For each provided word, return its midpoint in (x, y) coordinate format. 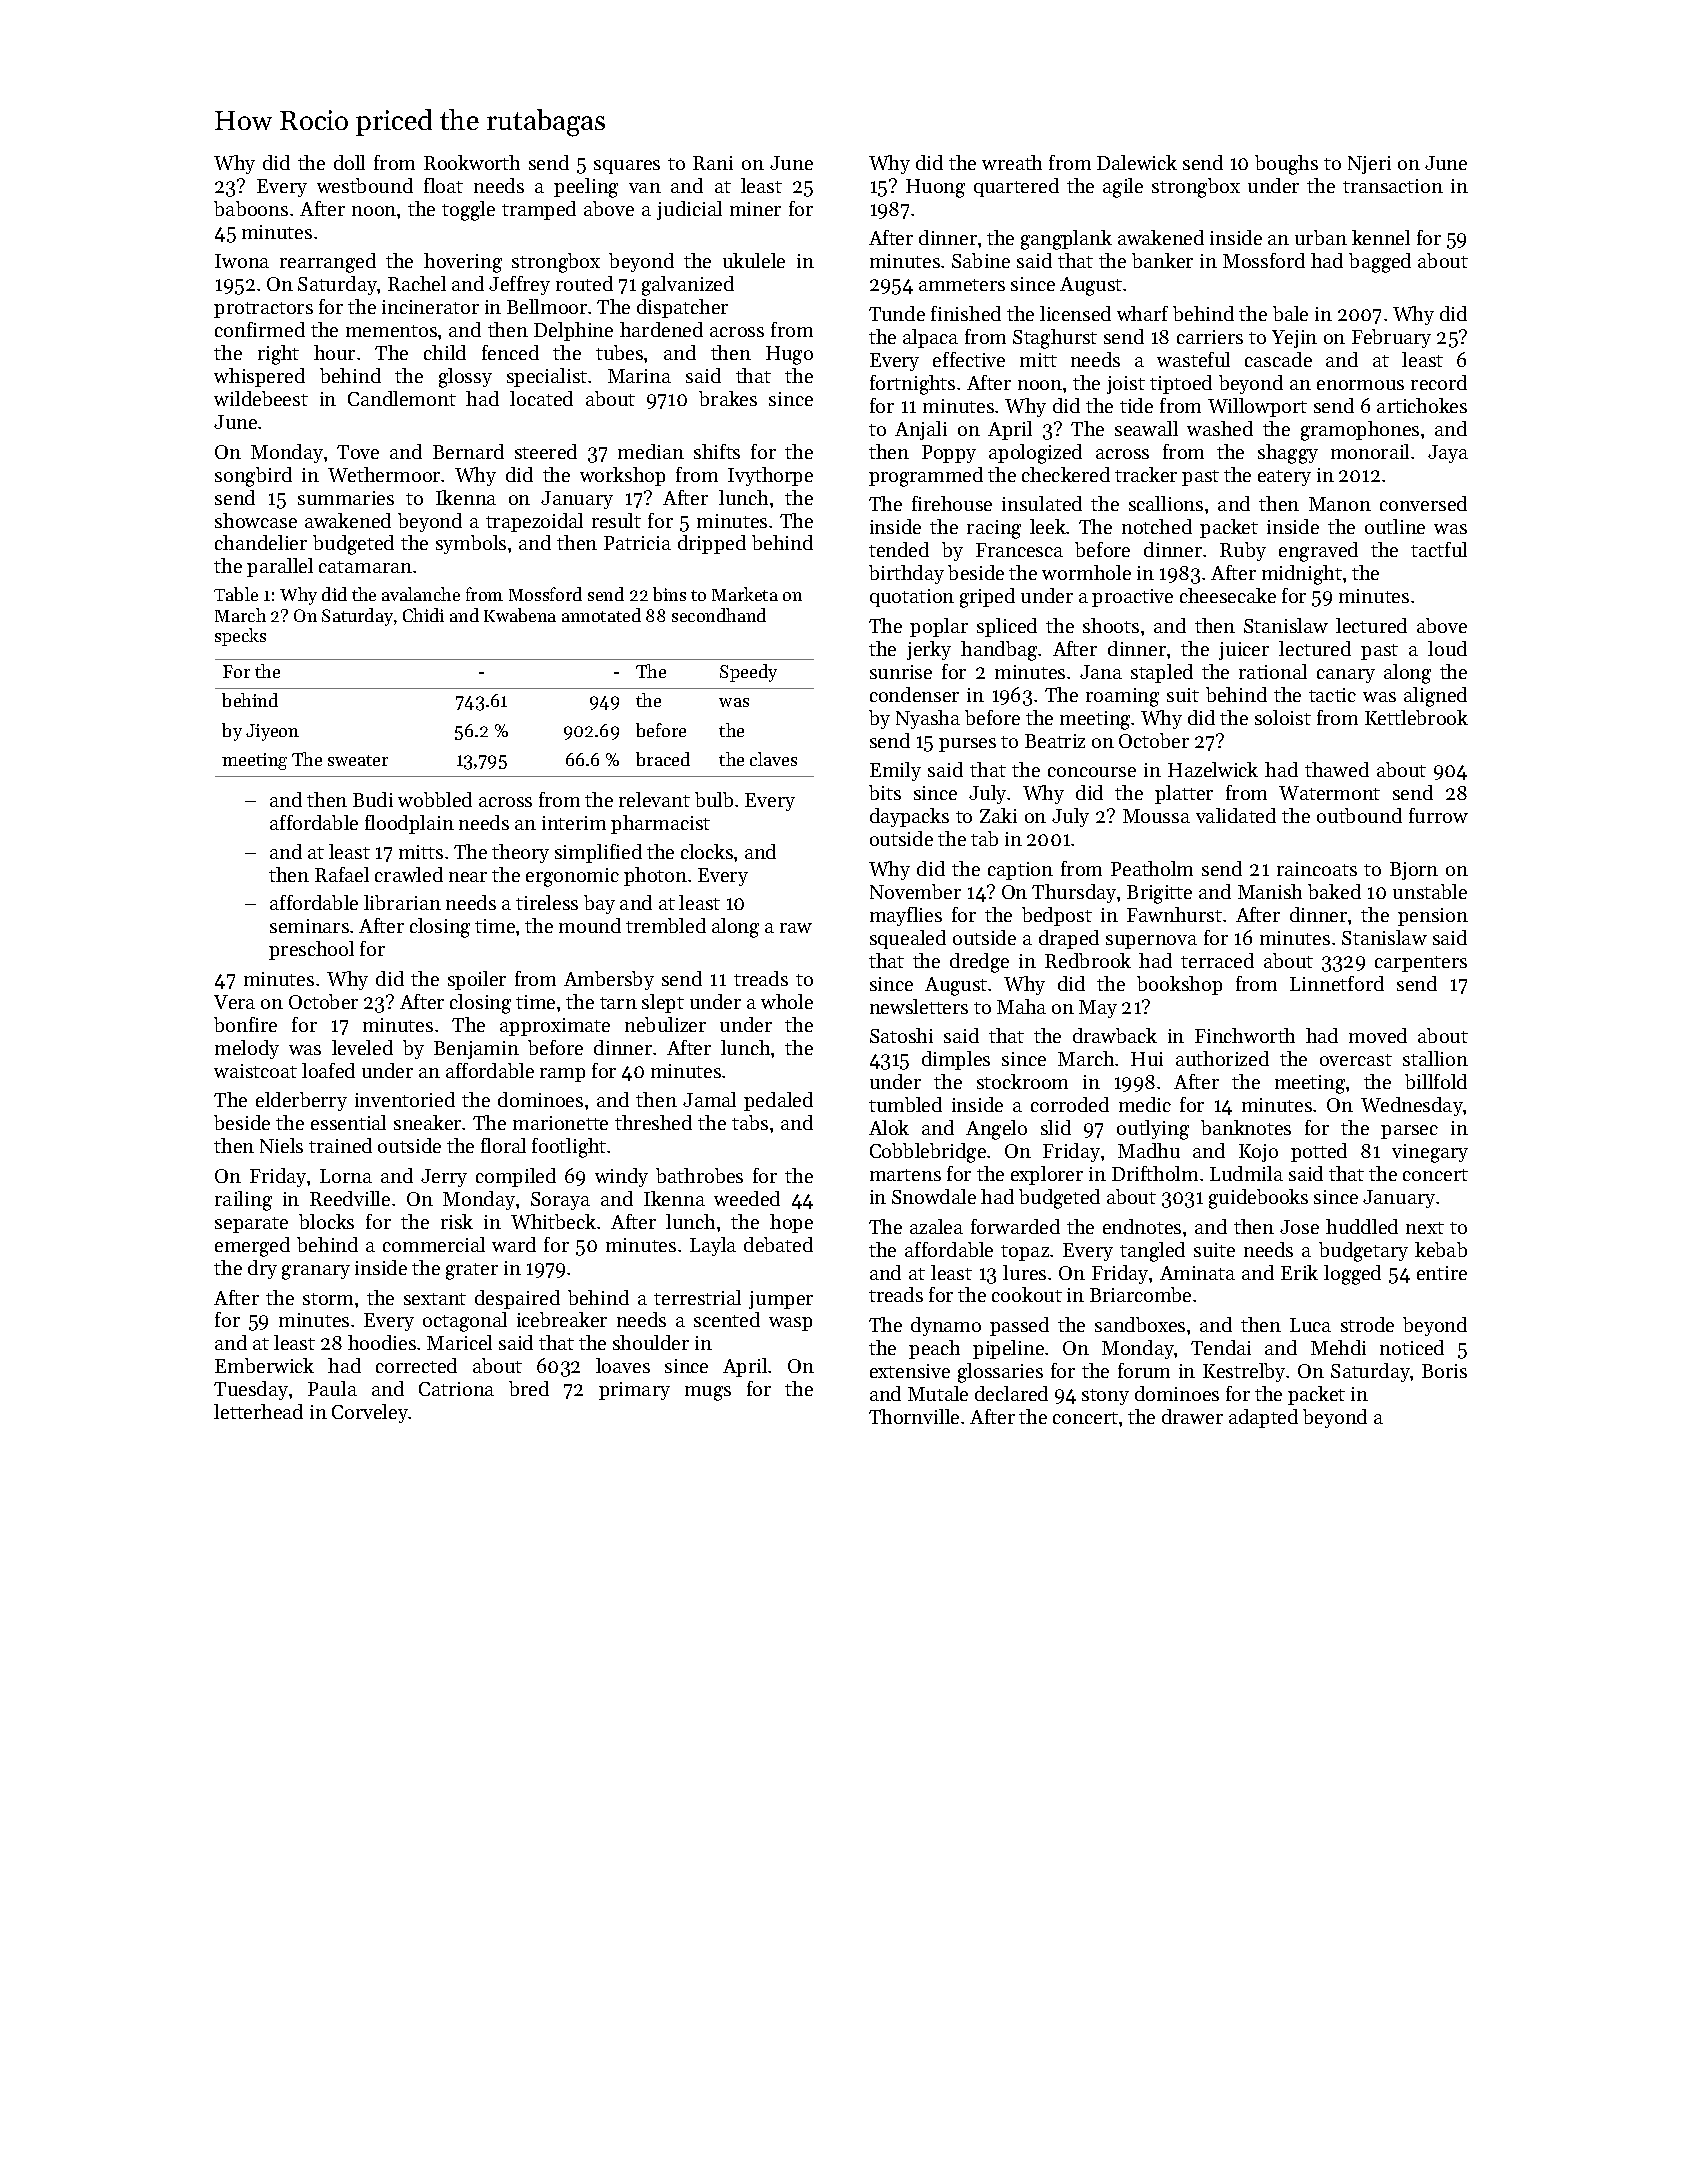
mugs (708, 1393)
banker (1162, 260)
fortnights (912, 385)
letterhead (258, 1411)
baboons (251, 208)
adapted (1263, 1418)
